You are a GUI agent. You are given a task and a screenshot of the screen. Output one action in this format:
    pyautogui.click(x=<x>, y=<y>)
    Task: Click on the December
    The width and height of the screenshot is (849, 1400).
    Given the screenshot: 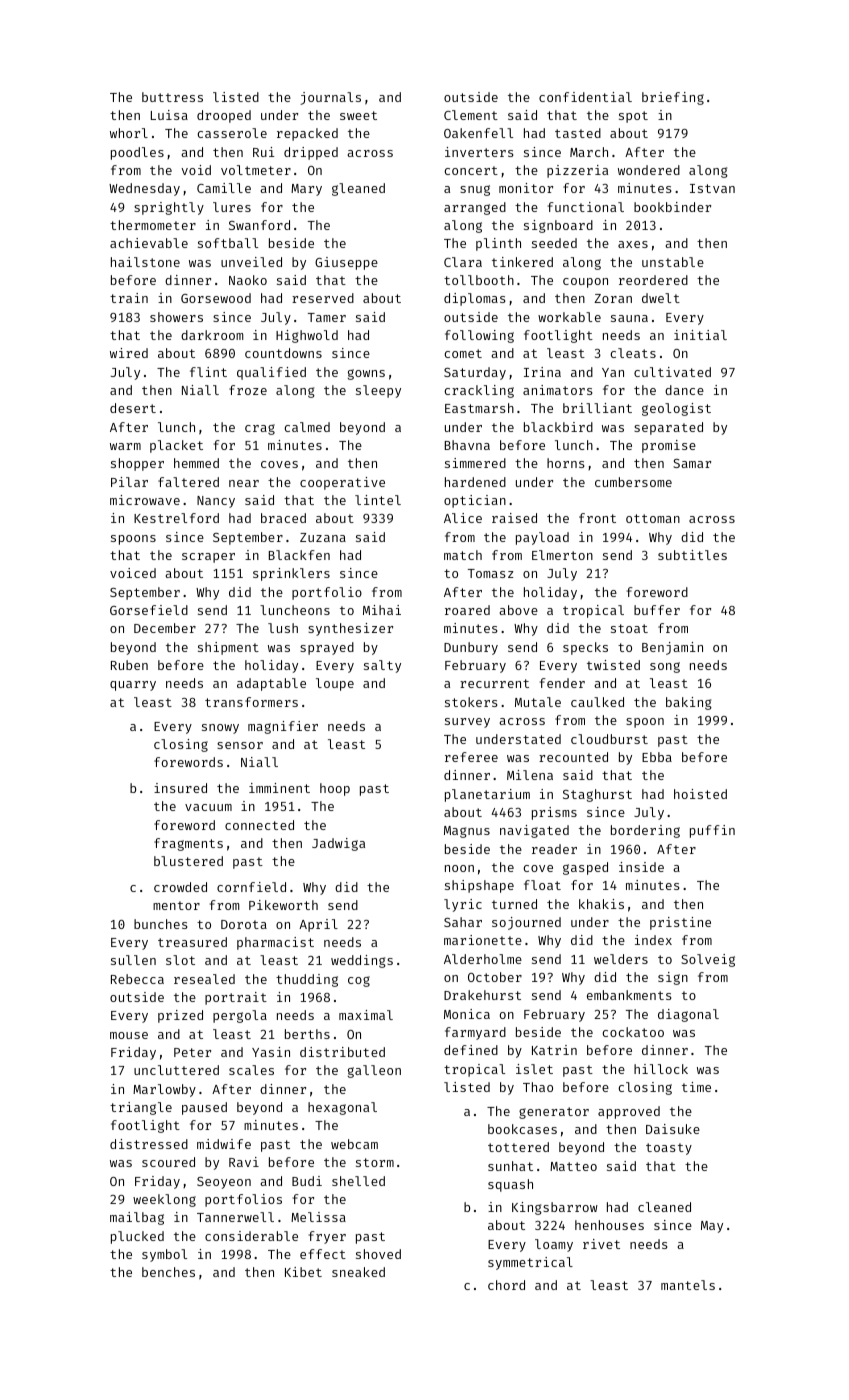 What is the action you would take?
    pyautogui.click(x=165, y=628)
